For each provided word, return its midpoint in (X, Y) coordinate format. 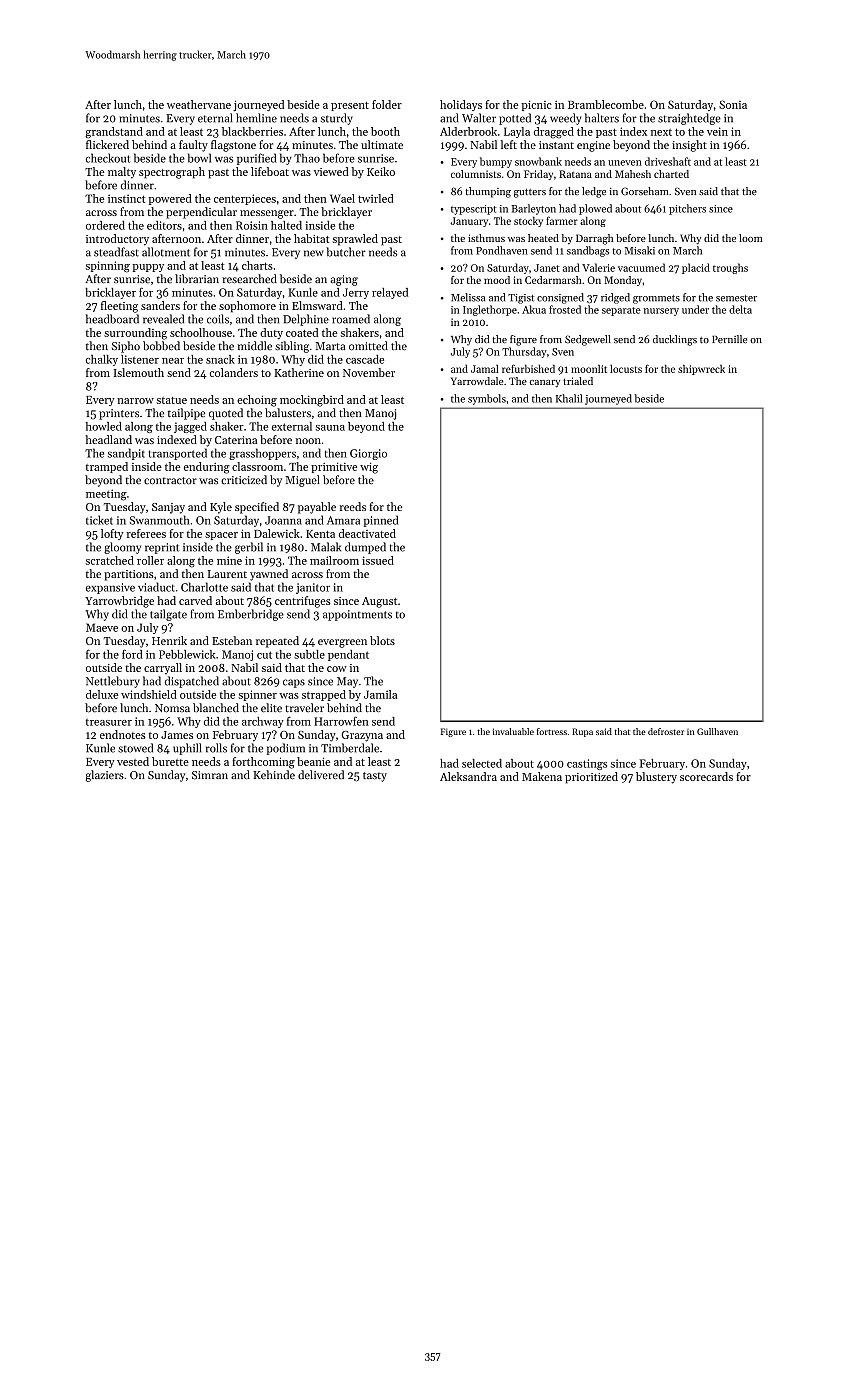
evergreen (342, 643)
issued (378, 560)
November (369, 372)
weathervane (199, 104)
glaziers (105, 776)
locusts (626, 369)
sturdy (337, 119)
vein (717, 131)
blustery (656, 778)
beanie (313, 761)
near (173, 361)
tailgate (168, 615)
